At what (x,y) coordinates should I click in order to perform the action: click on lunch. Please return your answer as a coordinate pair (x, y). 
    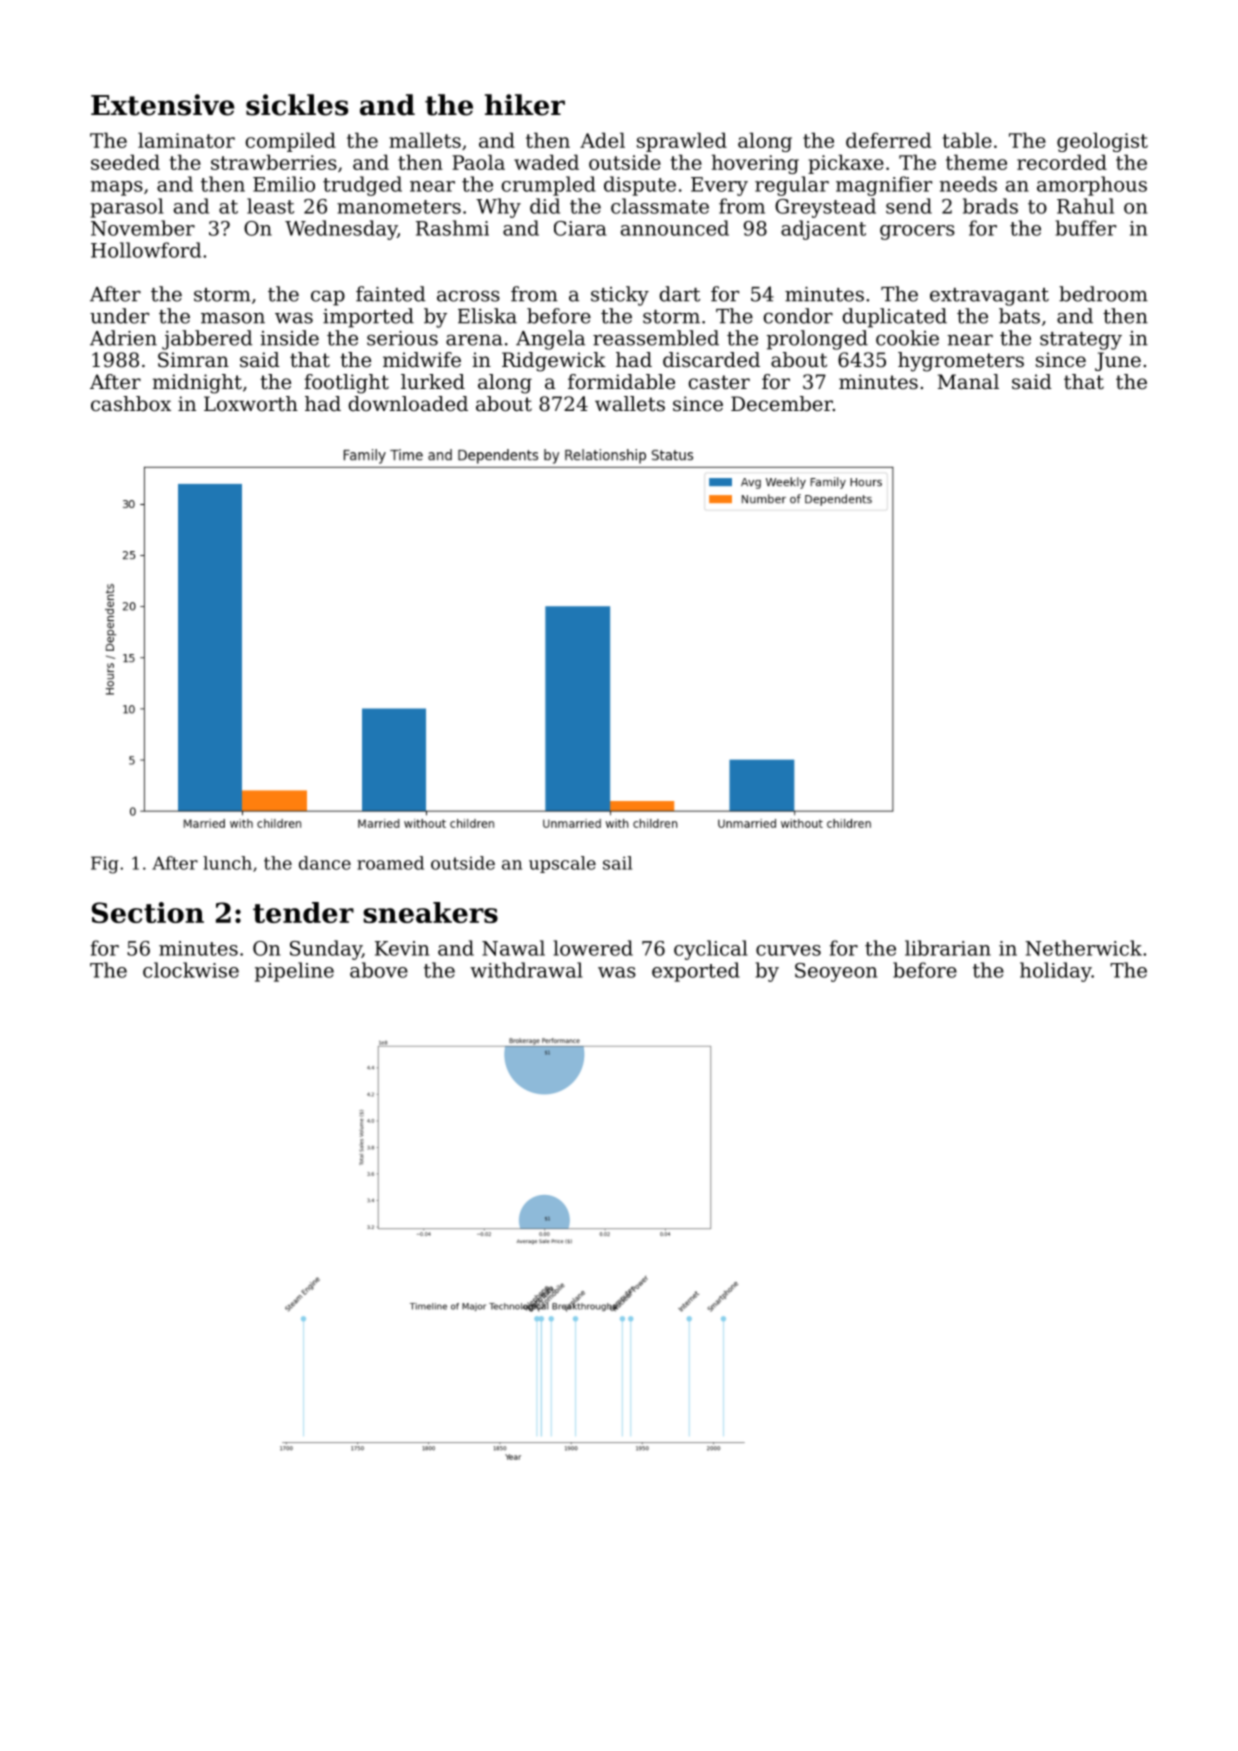
    Looking at the image, I should click on (227, 863).
